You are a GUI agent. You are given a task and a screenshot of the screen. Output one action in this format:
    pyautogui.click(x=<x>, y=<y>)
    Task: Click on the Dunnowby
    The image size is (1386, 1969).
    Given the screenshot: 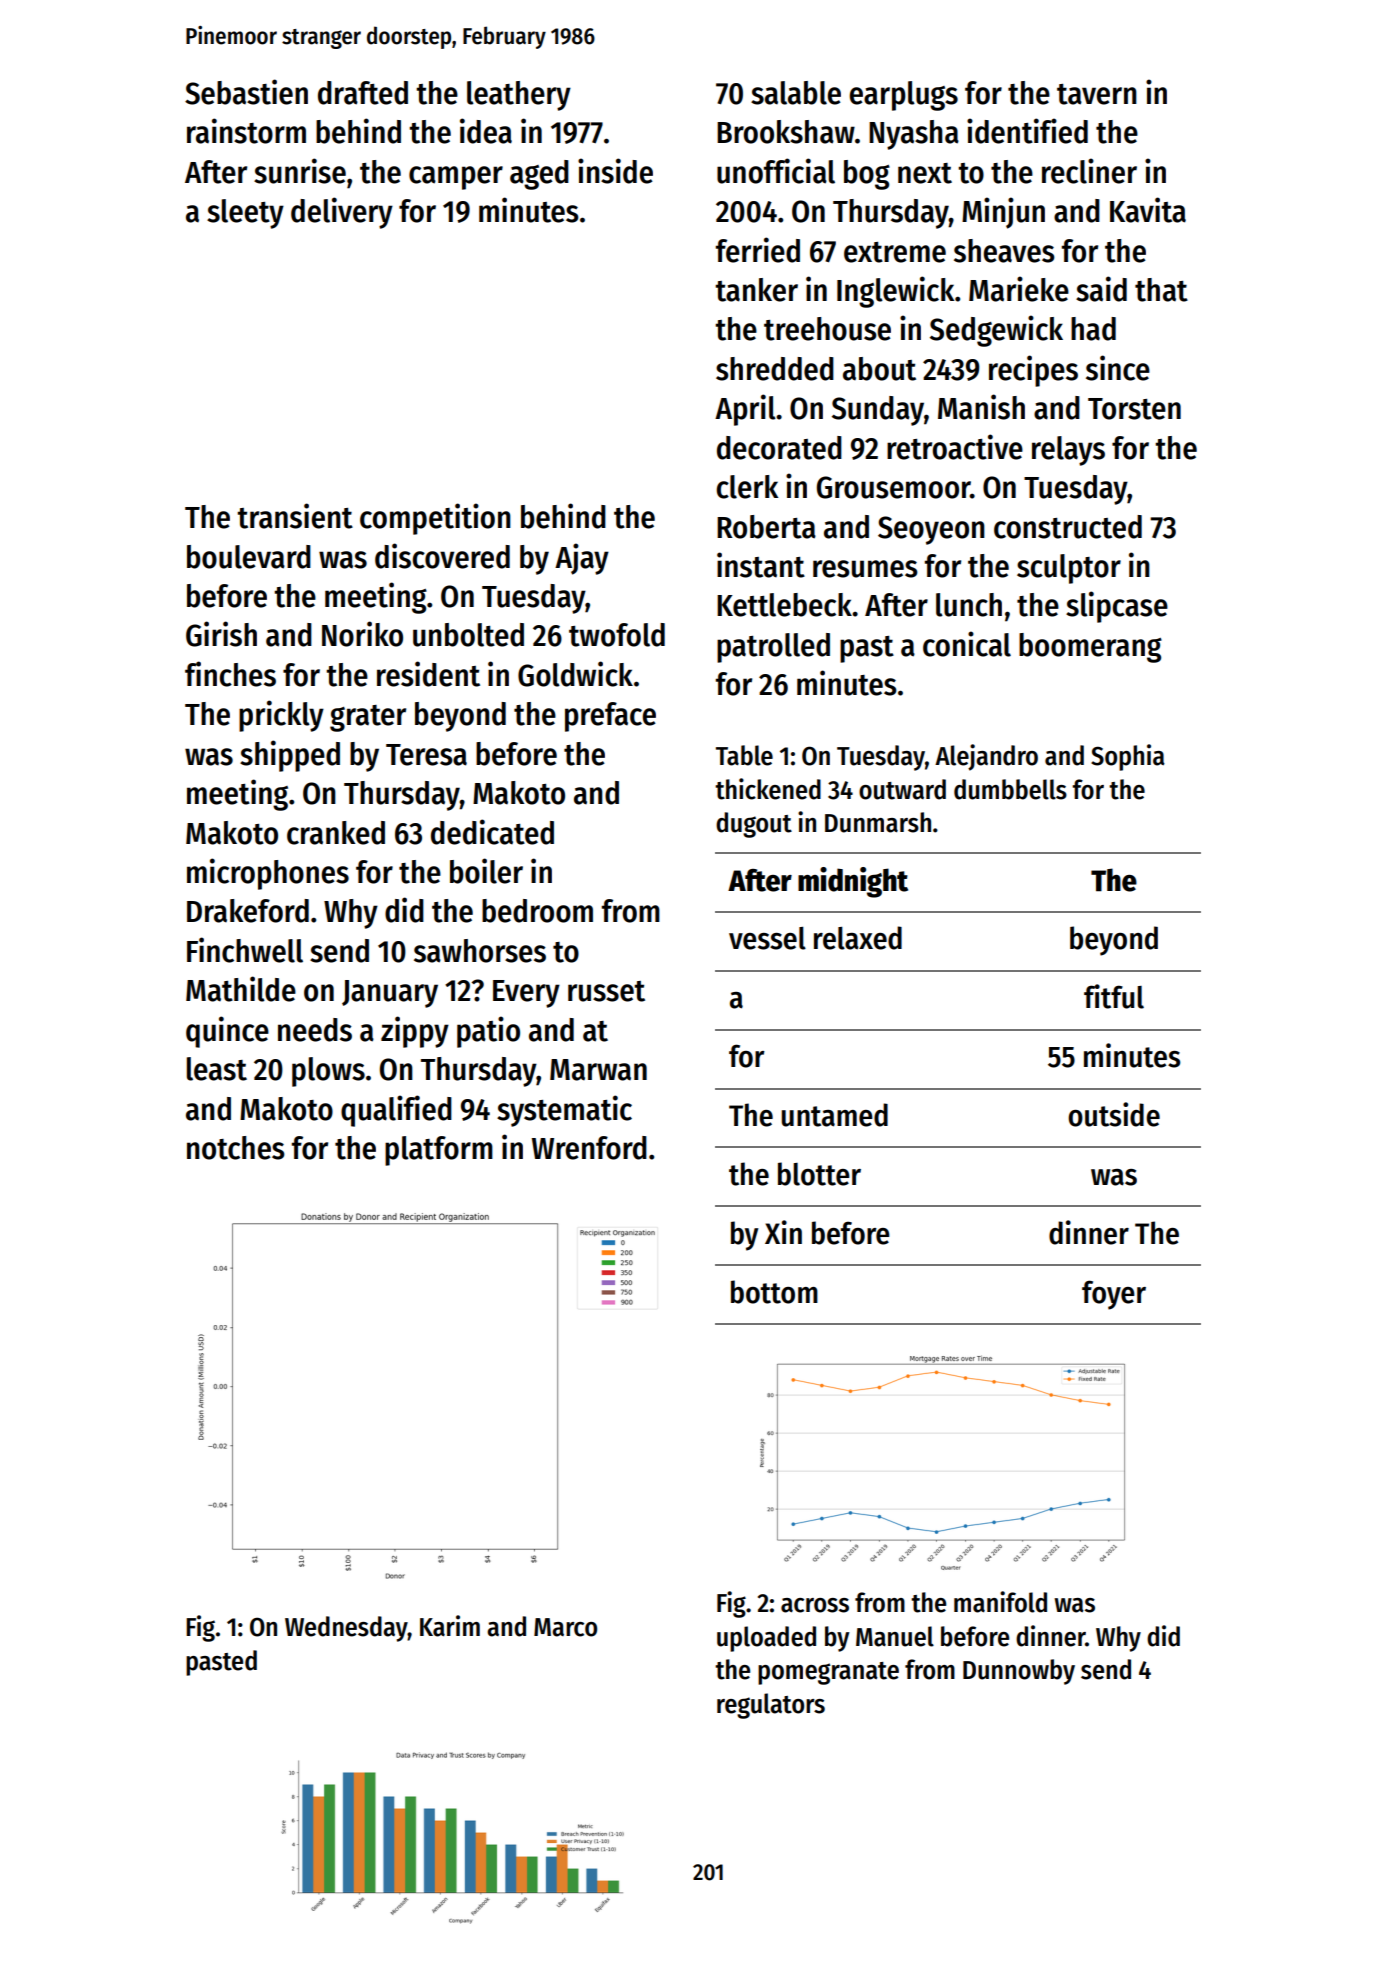 What is the action you would take?
    pyautogui.click(x=1019, y=1672)
